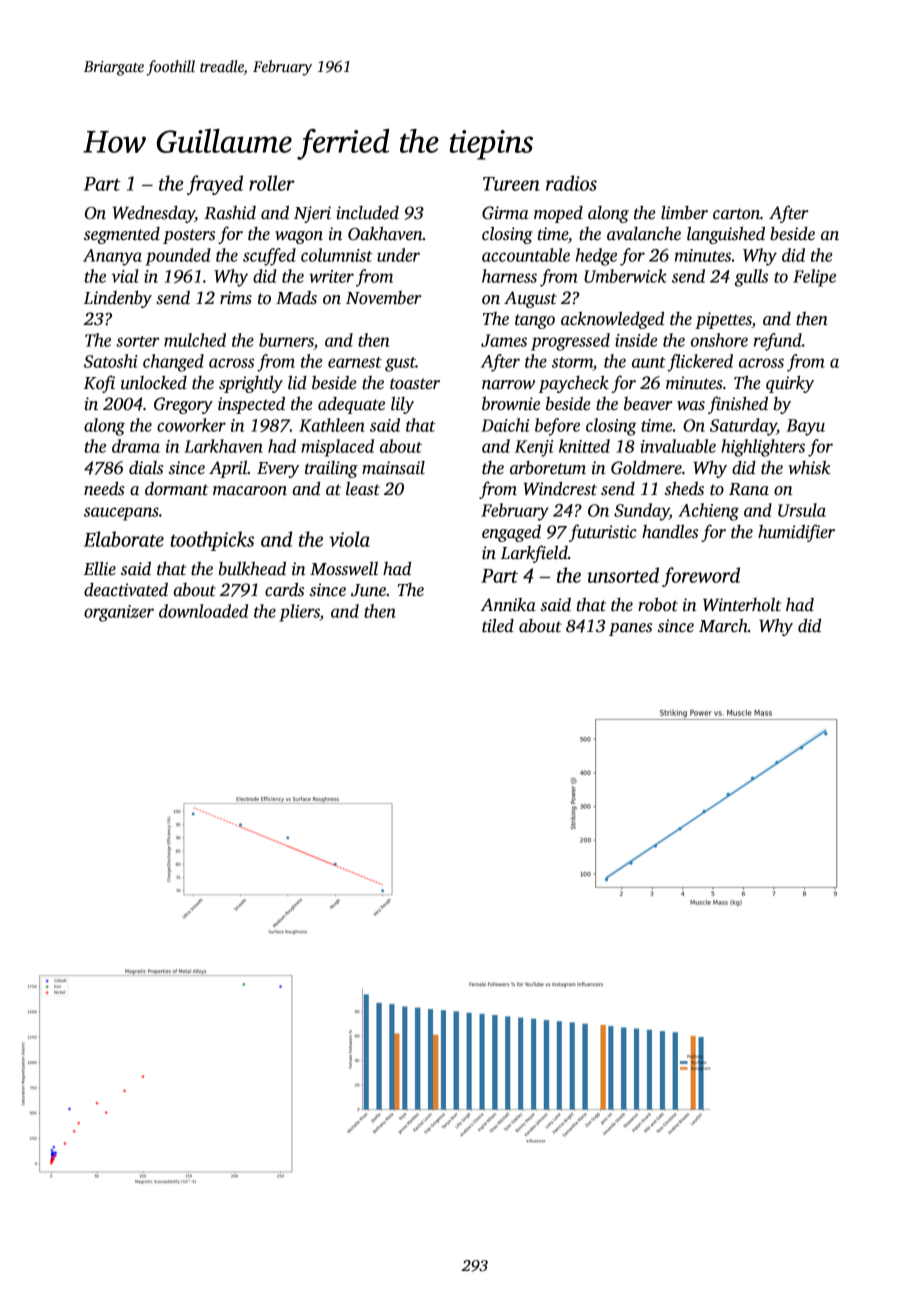 The image size is (924, 1308). What do you see at coordinates (203, 611) in the image?
I see `downloaded` at bounding box center [203, 611].
